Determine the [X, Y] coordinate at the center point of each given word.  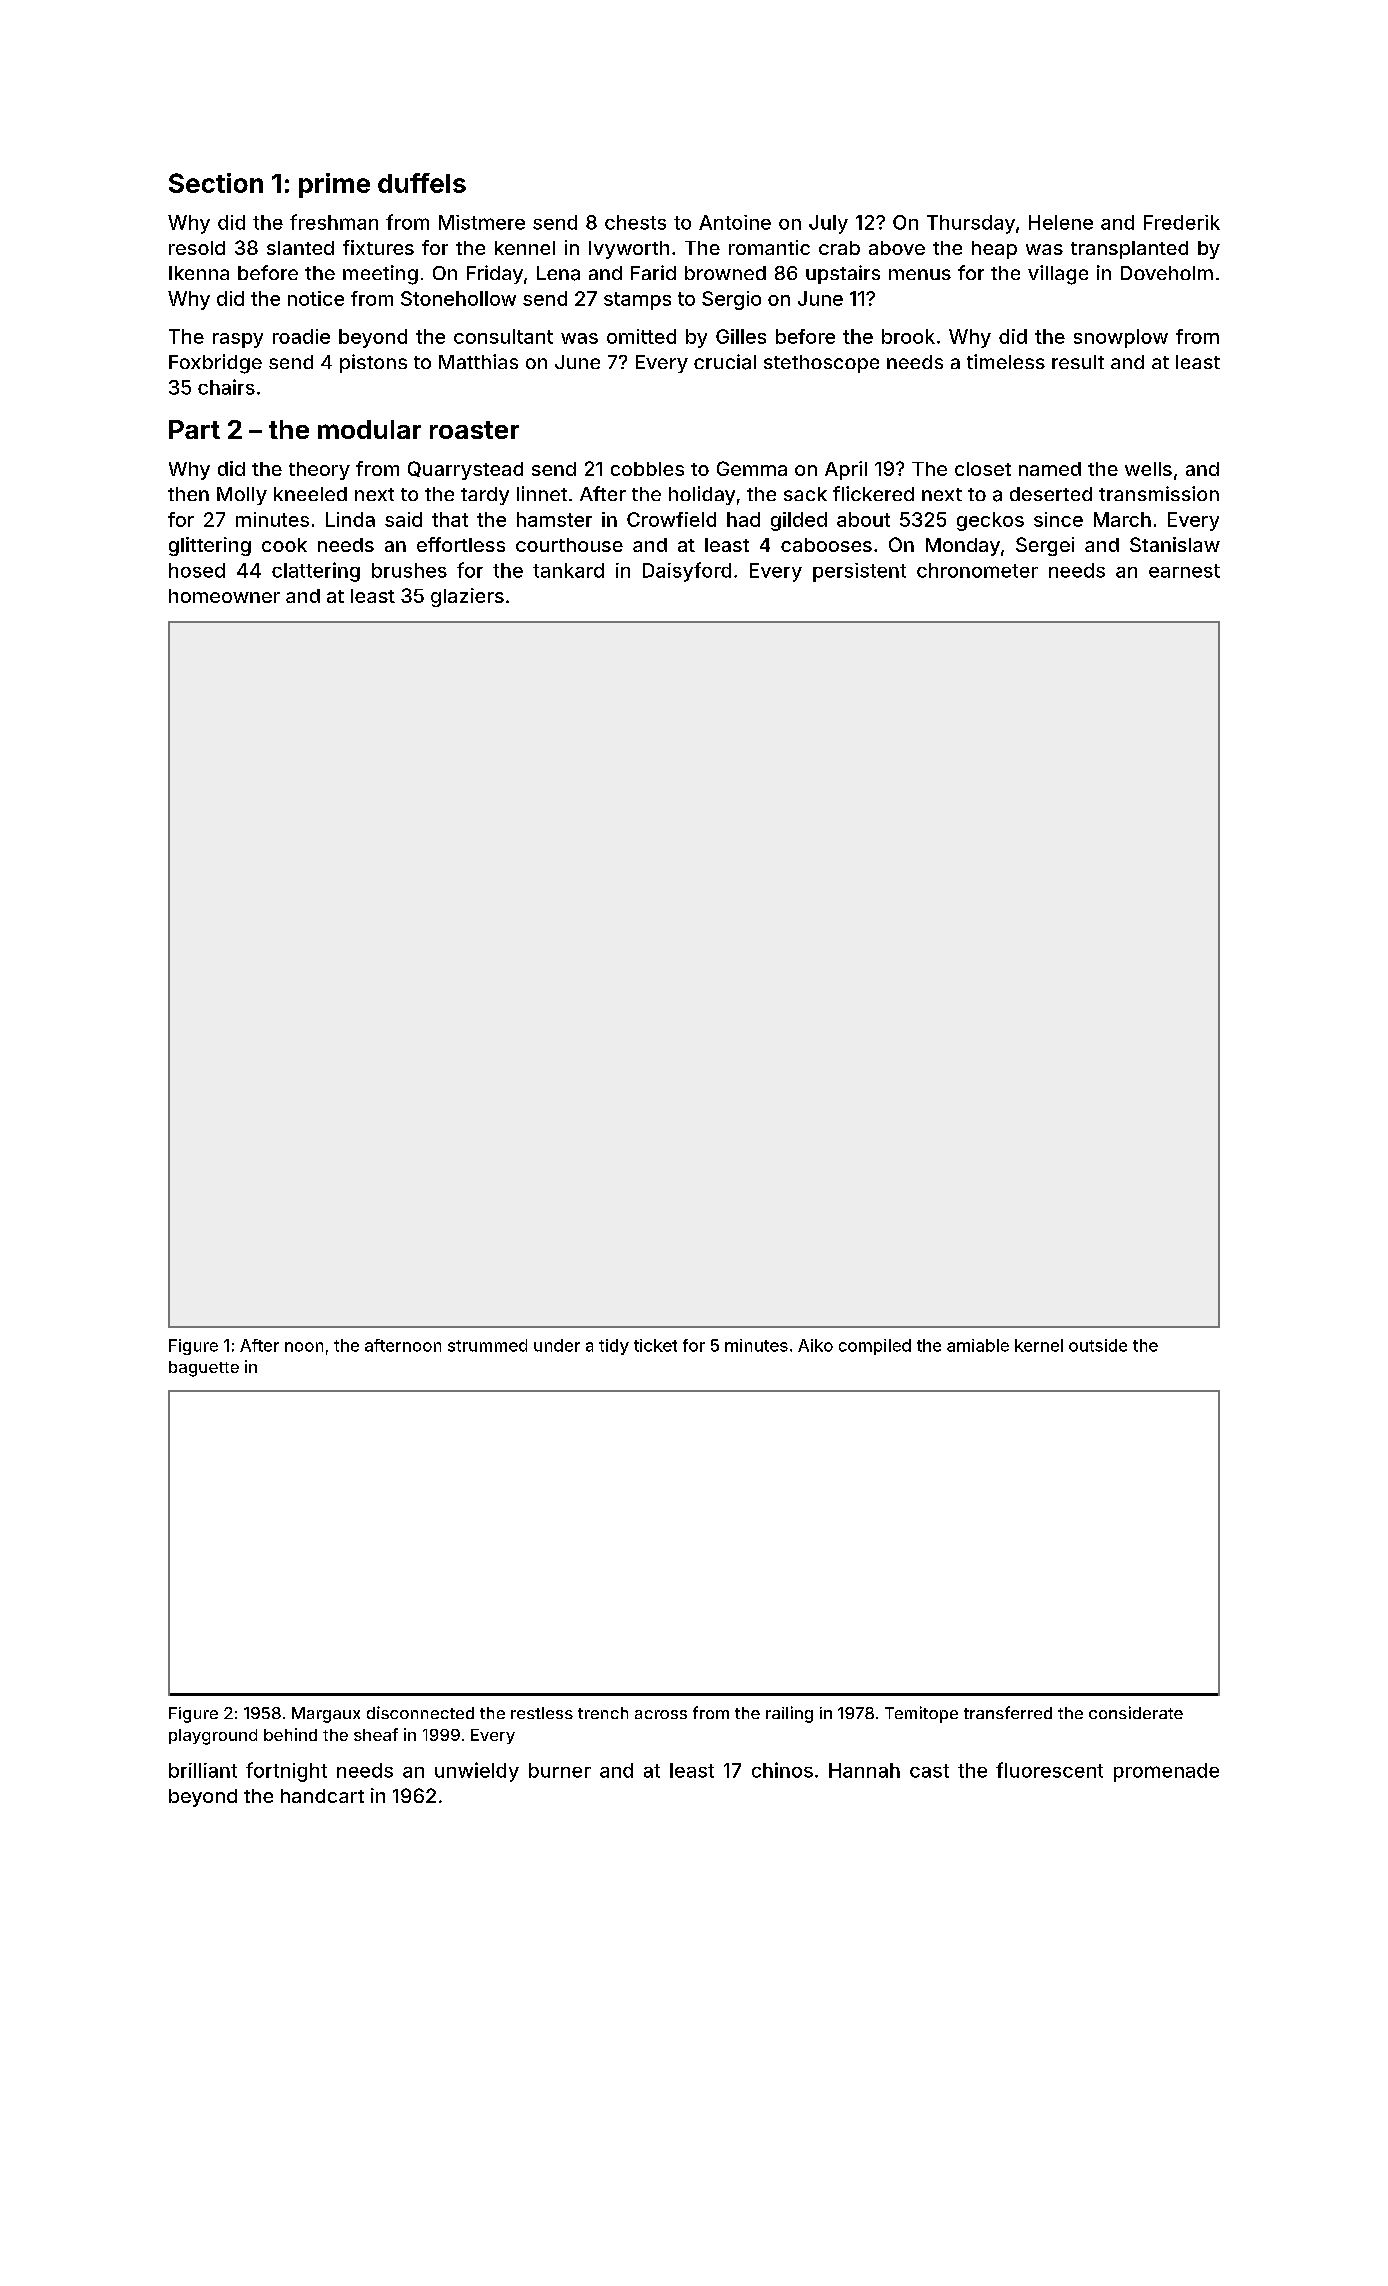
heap [994, 250]
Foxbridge [215, 364]
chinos [782, 1770]
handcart [322, 1796]
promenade [1166, 1772]
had [743, 519]
